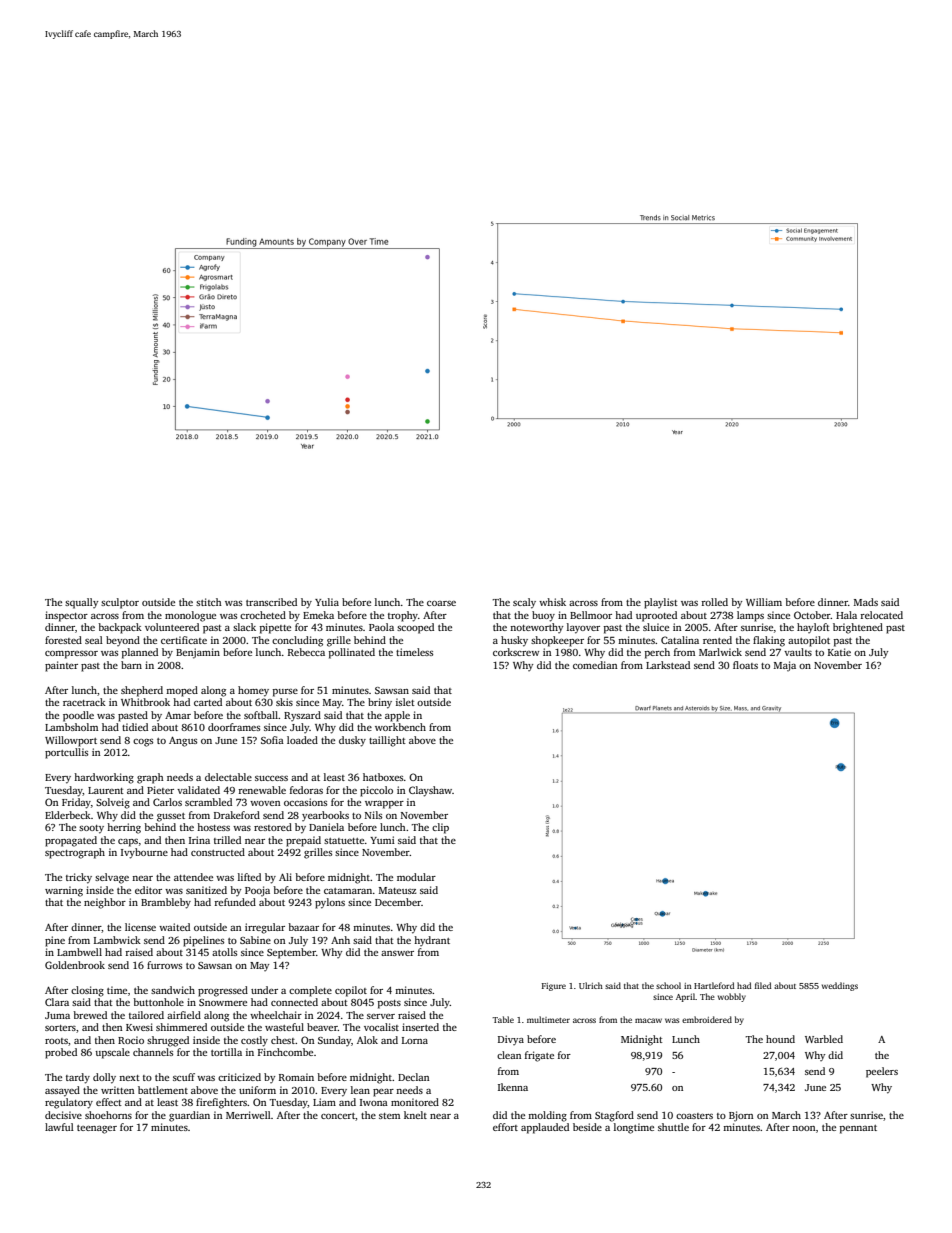  Describe the element at coordinates (104, 1078) in the page. I see `dolly` at that location.
